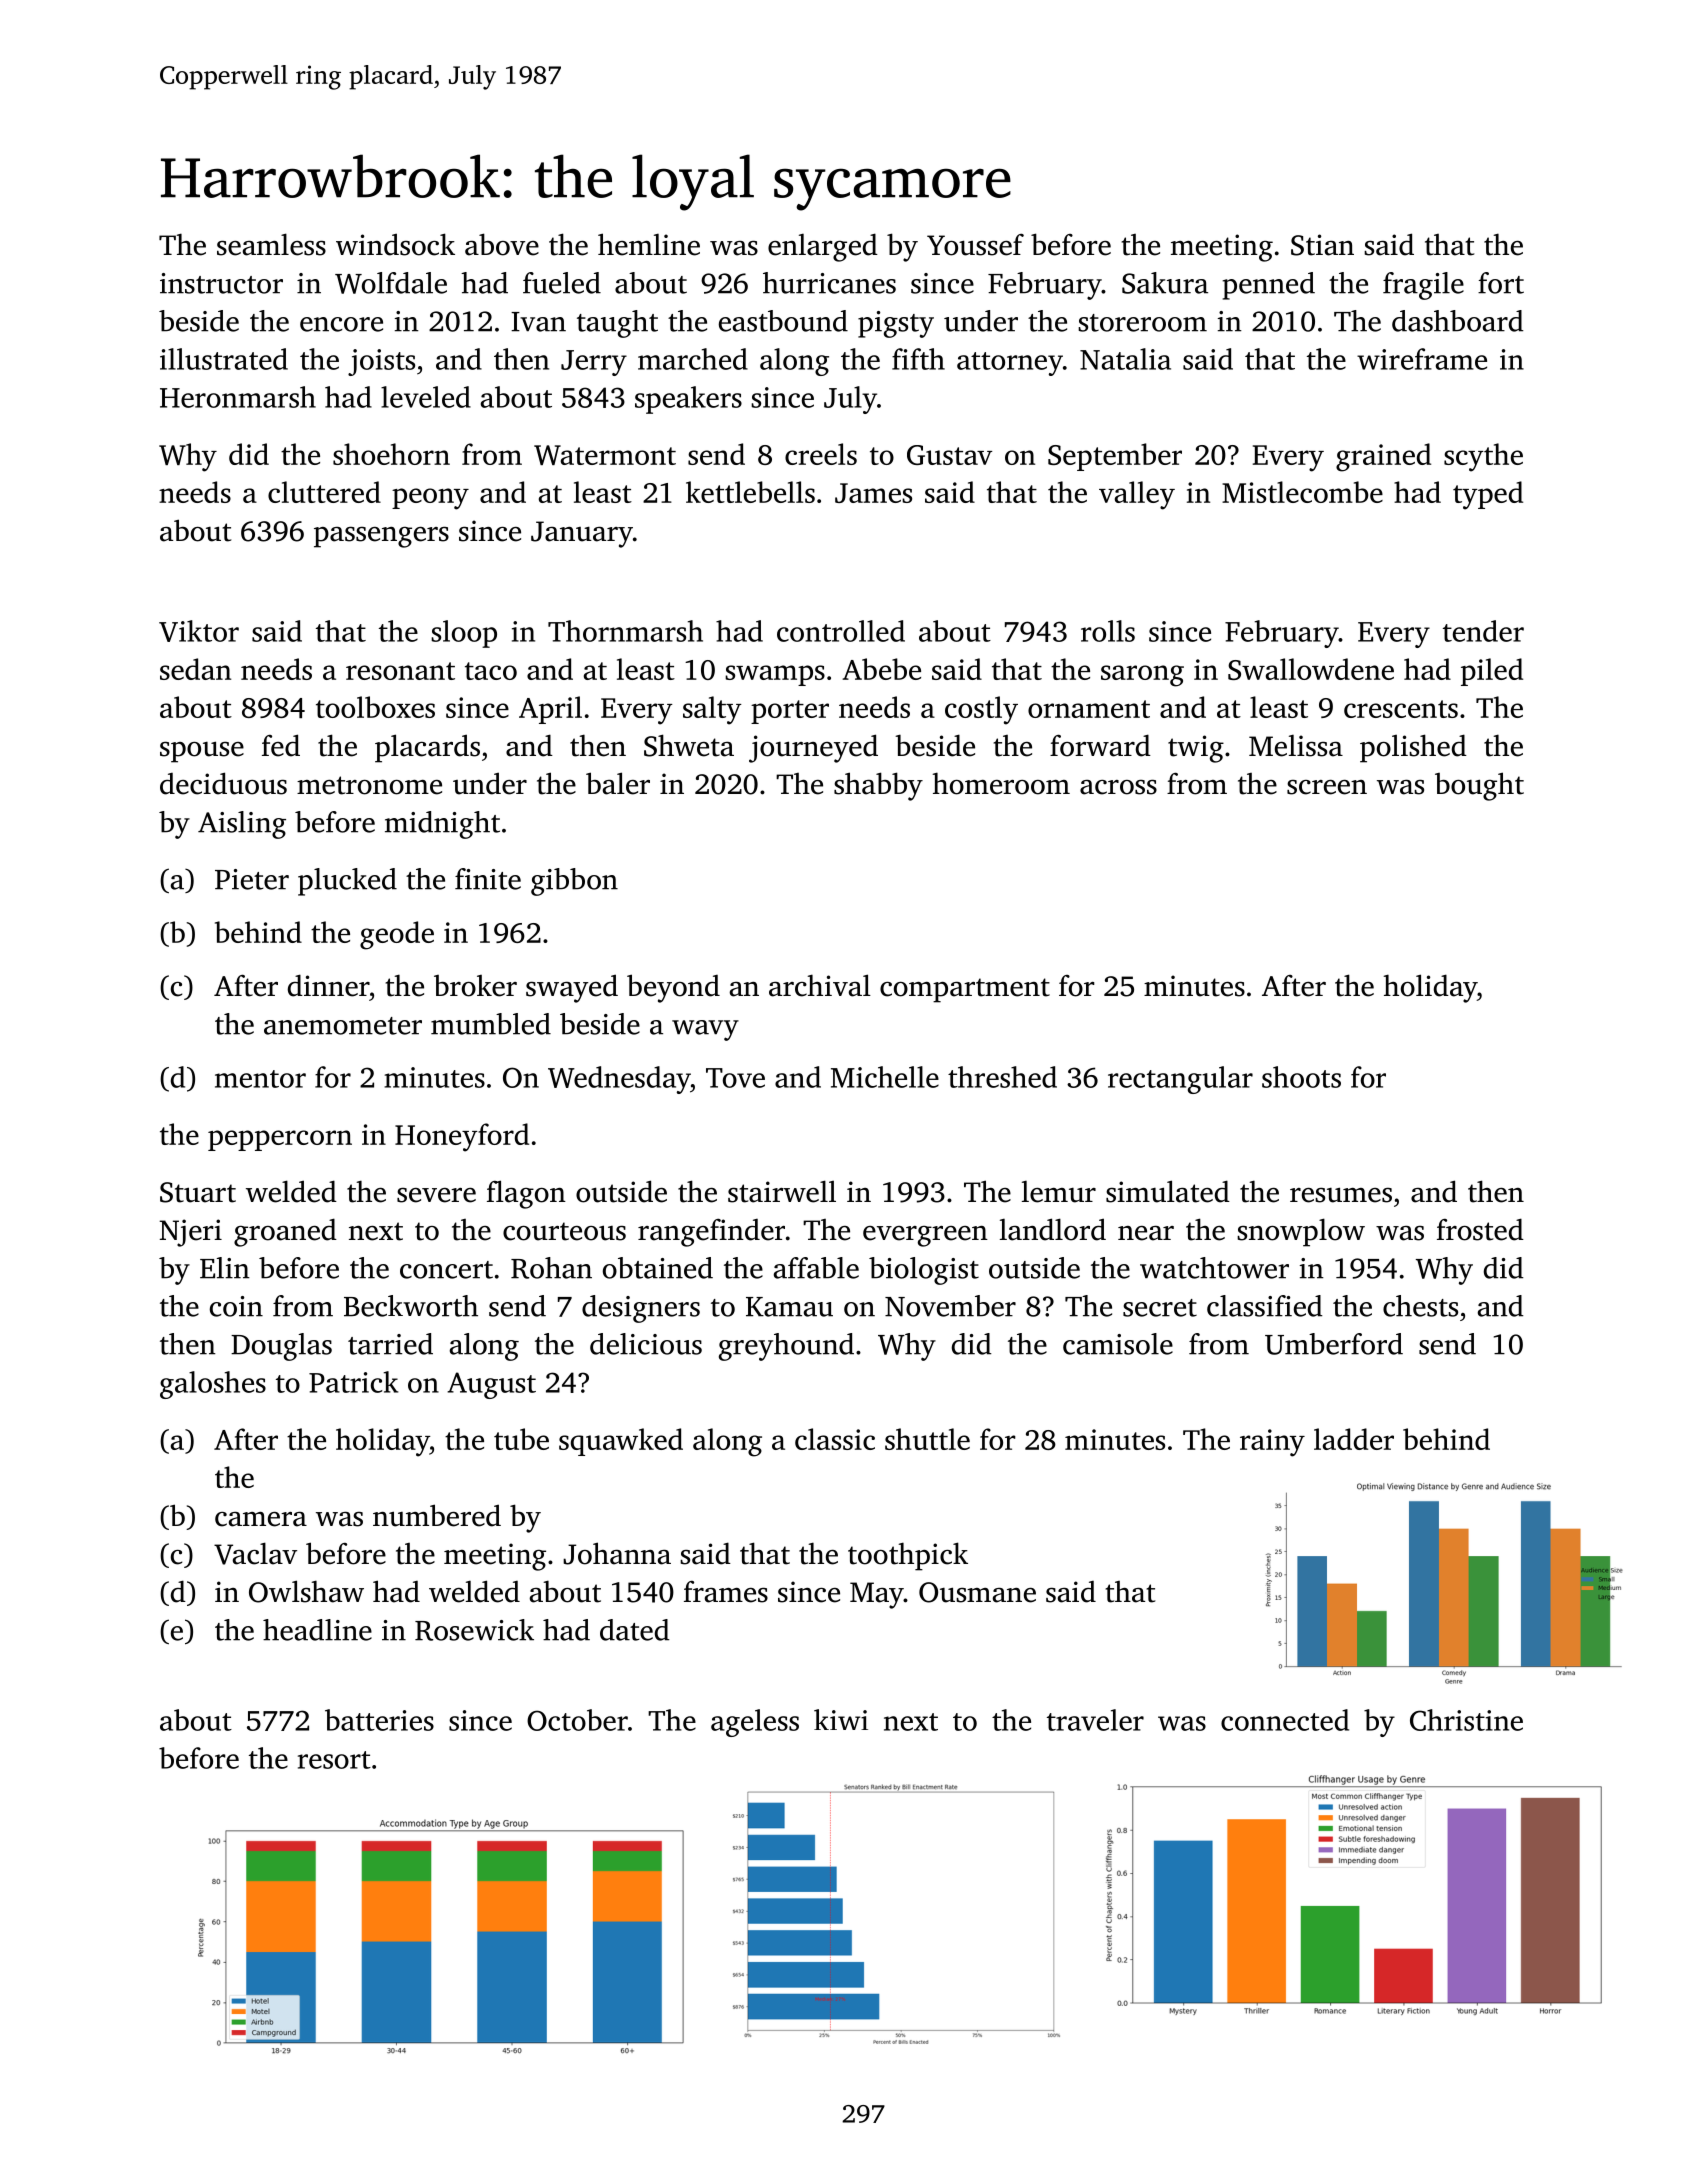 The height and width of the screenshot is (2178, 1683). I want to click on Stian, so click(1322, 245).
